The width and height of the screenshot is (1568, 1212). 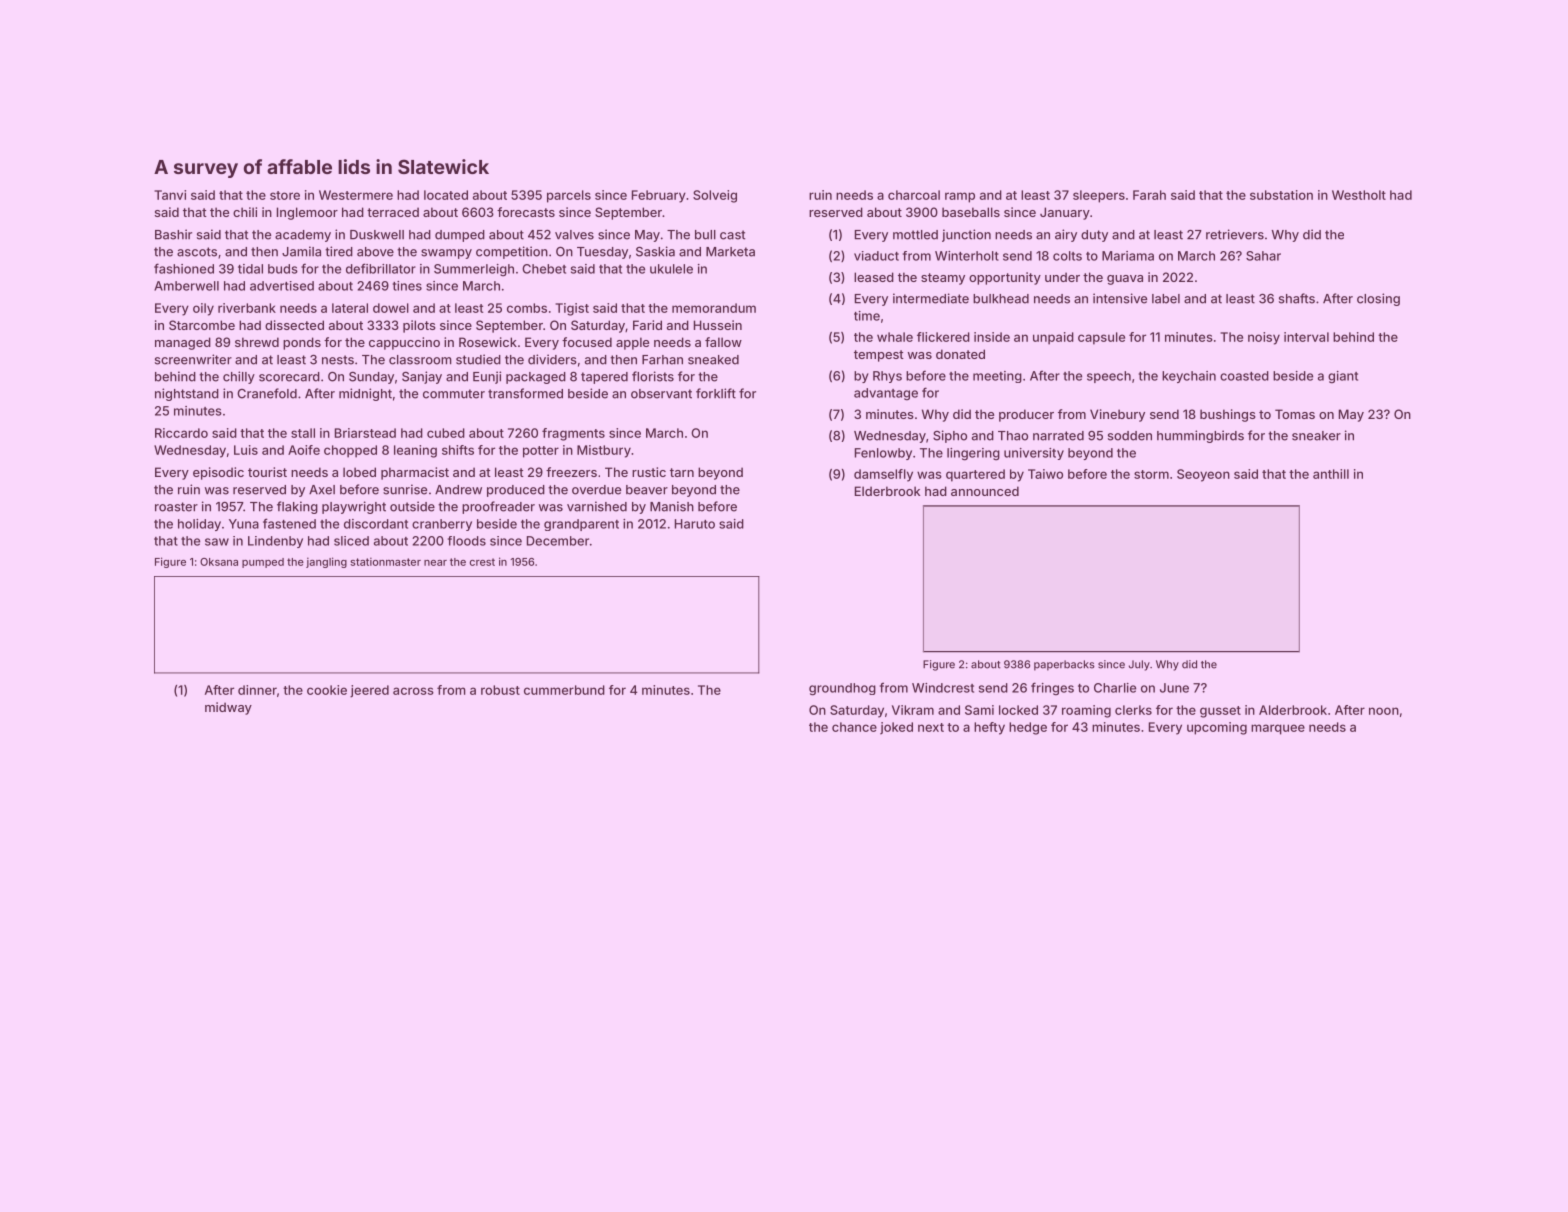 I want to click on July, so click(x=1139, y=665).
